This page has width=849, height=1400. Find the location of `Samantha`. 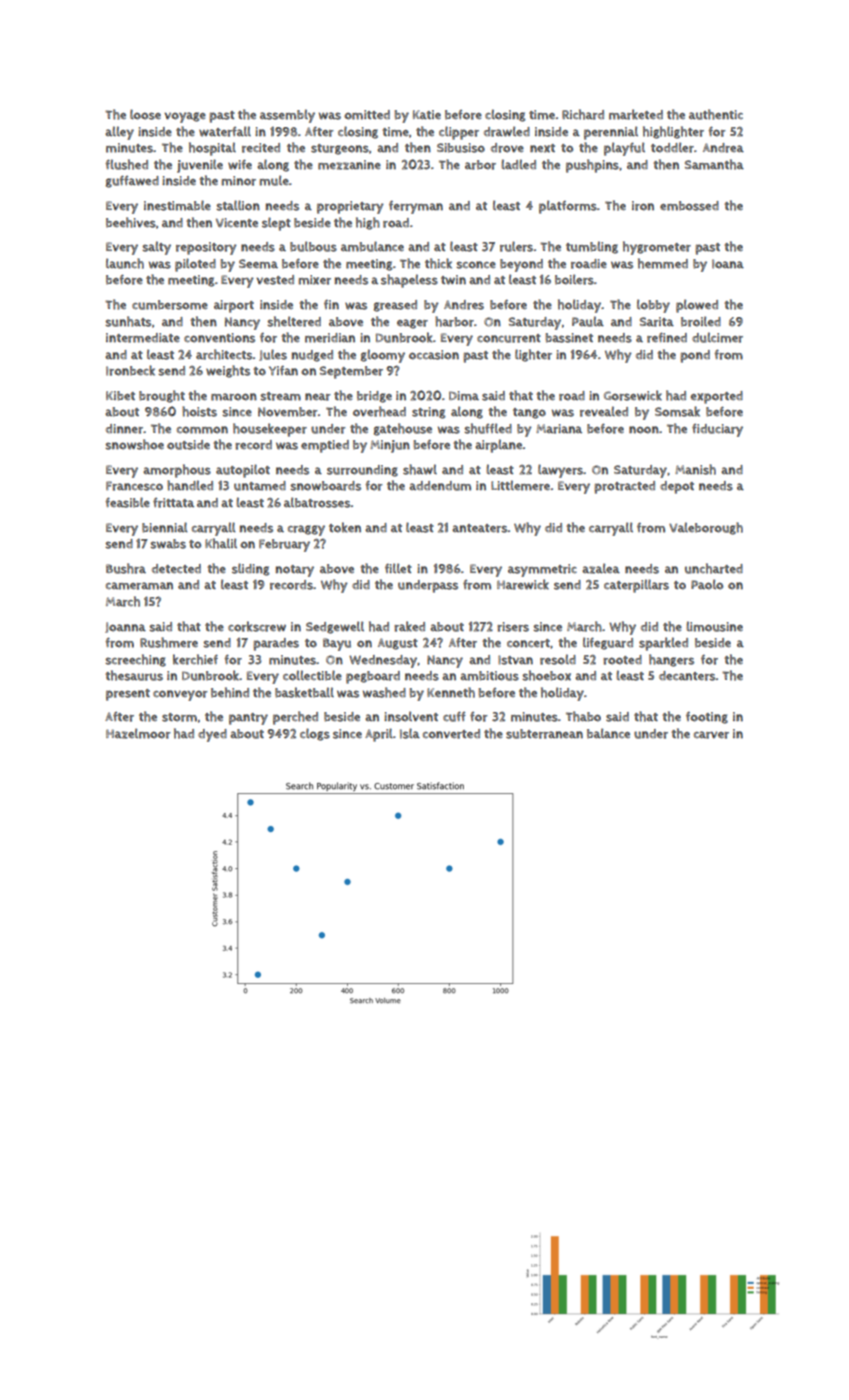

Samantha is located at coordinates (714, 164).
